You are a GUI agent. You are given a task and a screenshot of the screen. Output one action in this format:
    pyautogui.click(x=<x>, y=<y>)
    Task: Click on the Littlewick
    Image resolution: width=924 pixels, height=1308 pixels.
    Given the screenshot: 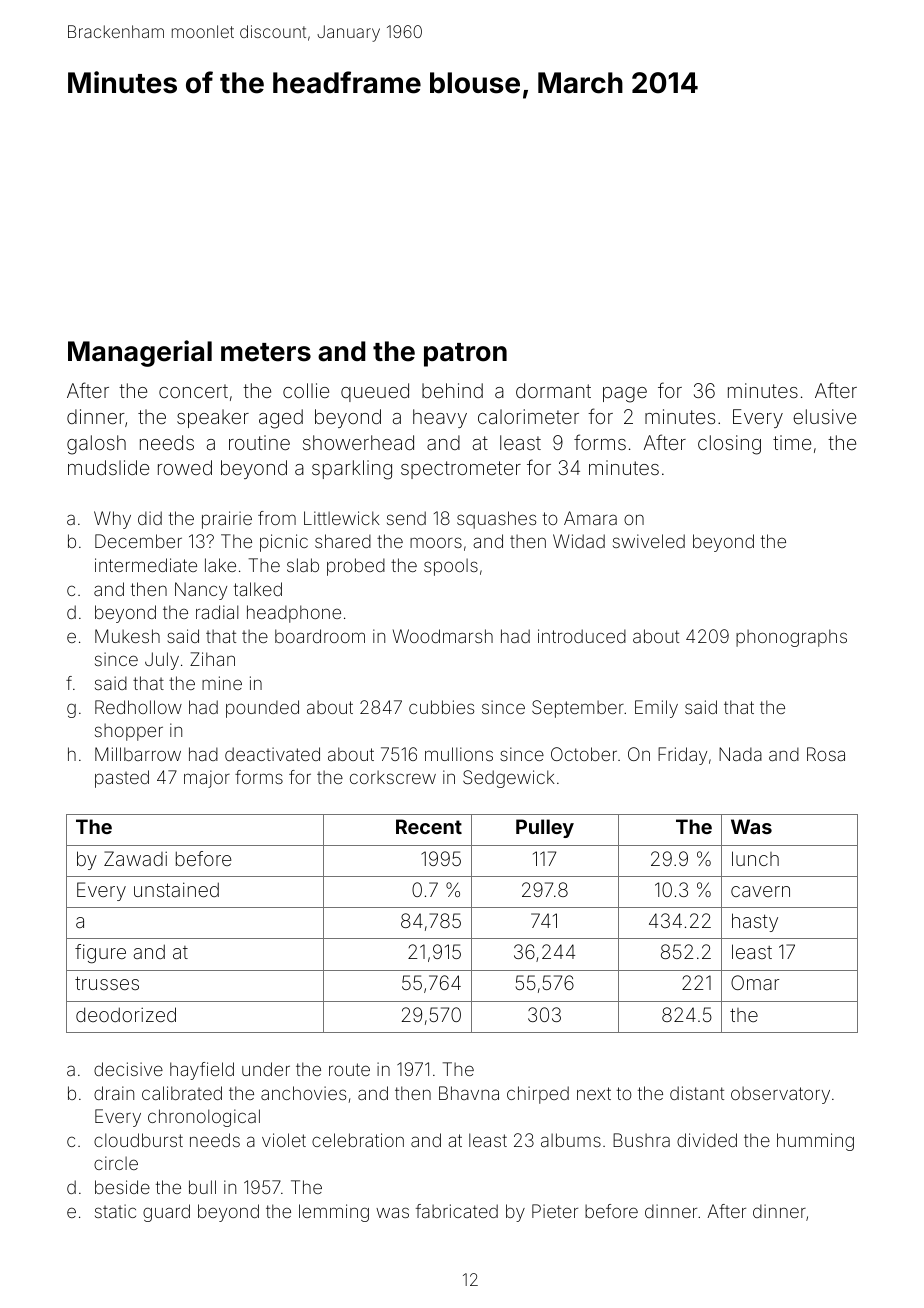 What is the action you would take?
    pyautogui.click(x=342, y=518)
